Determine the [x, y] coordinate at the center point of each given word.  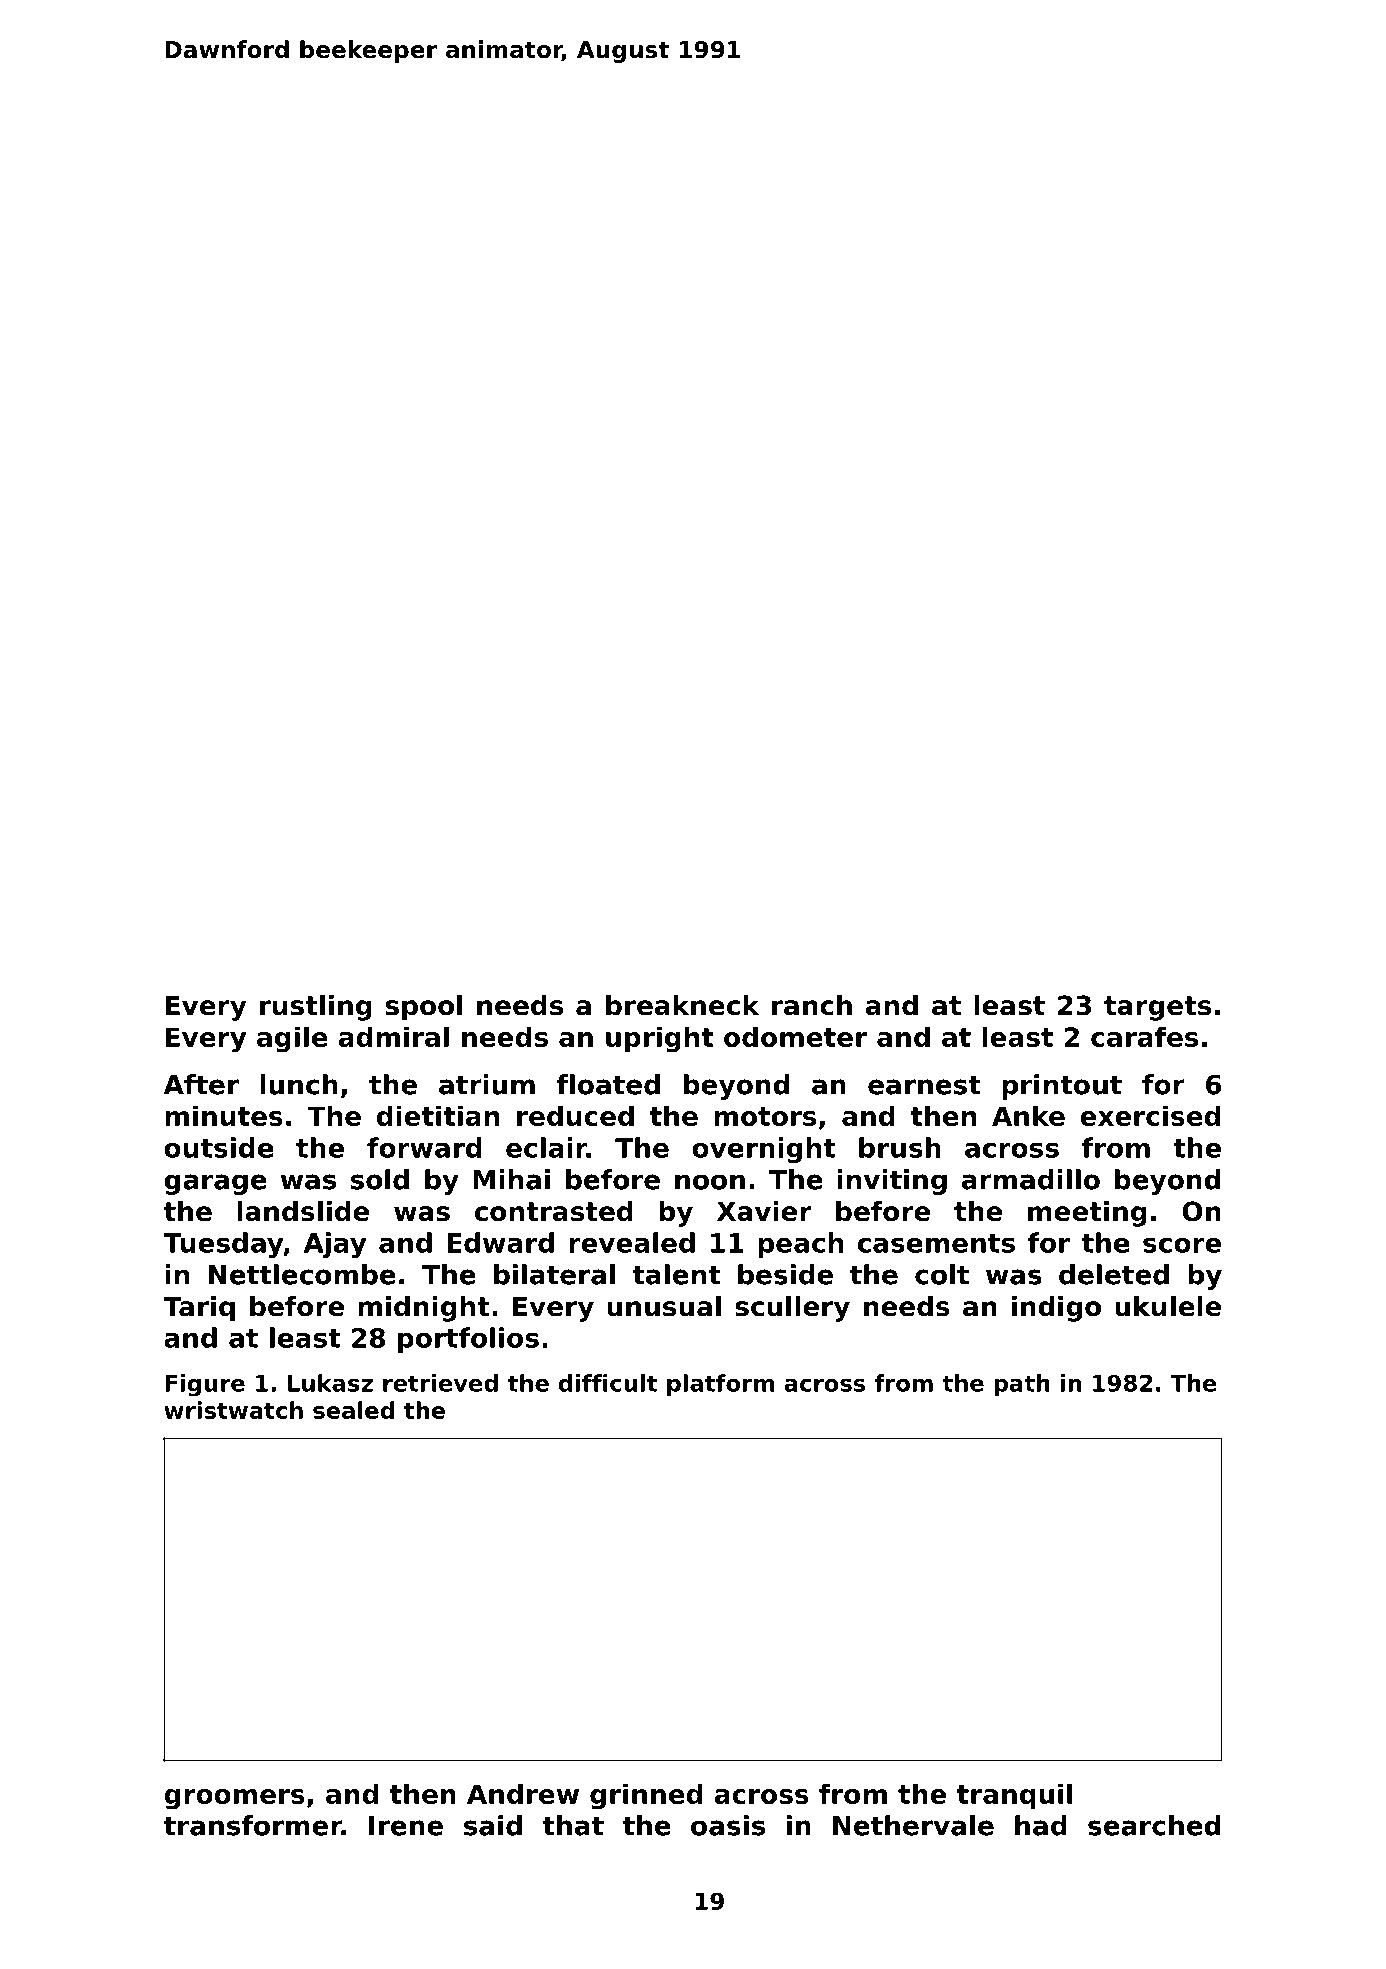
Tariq [199, 1309]
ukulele [1168, 1306]
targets [1157, 1008]
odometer [795, 1036]
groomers [234, 1799]
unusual [664, 1306]
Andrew [523, 1793]
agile [292, 1039]
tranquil [1014, 1796]
